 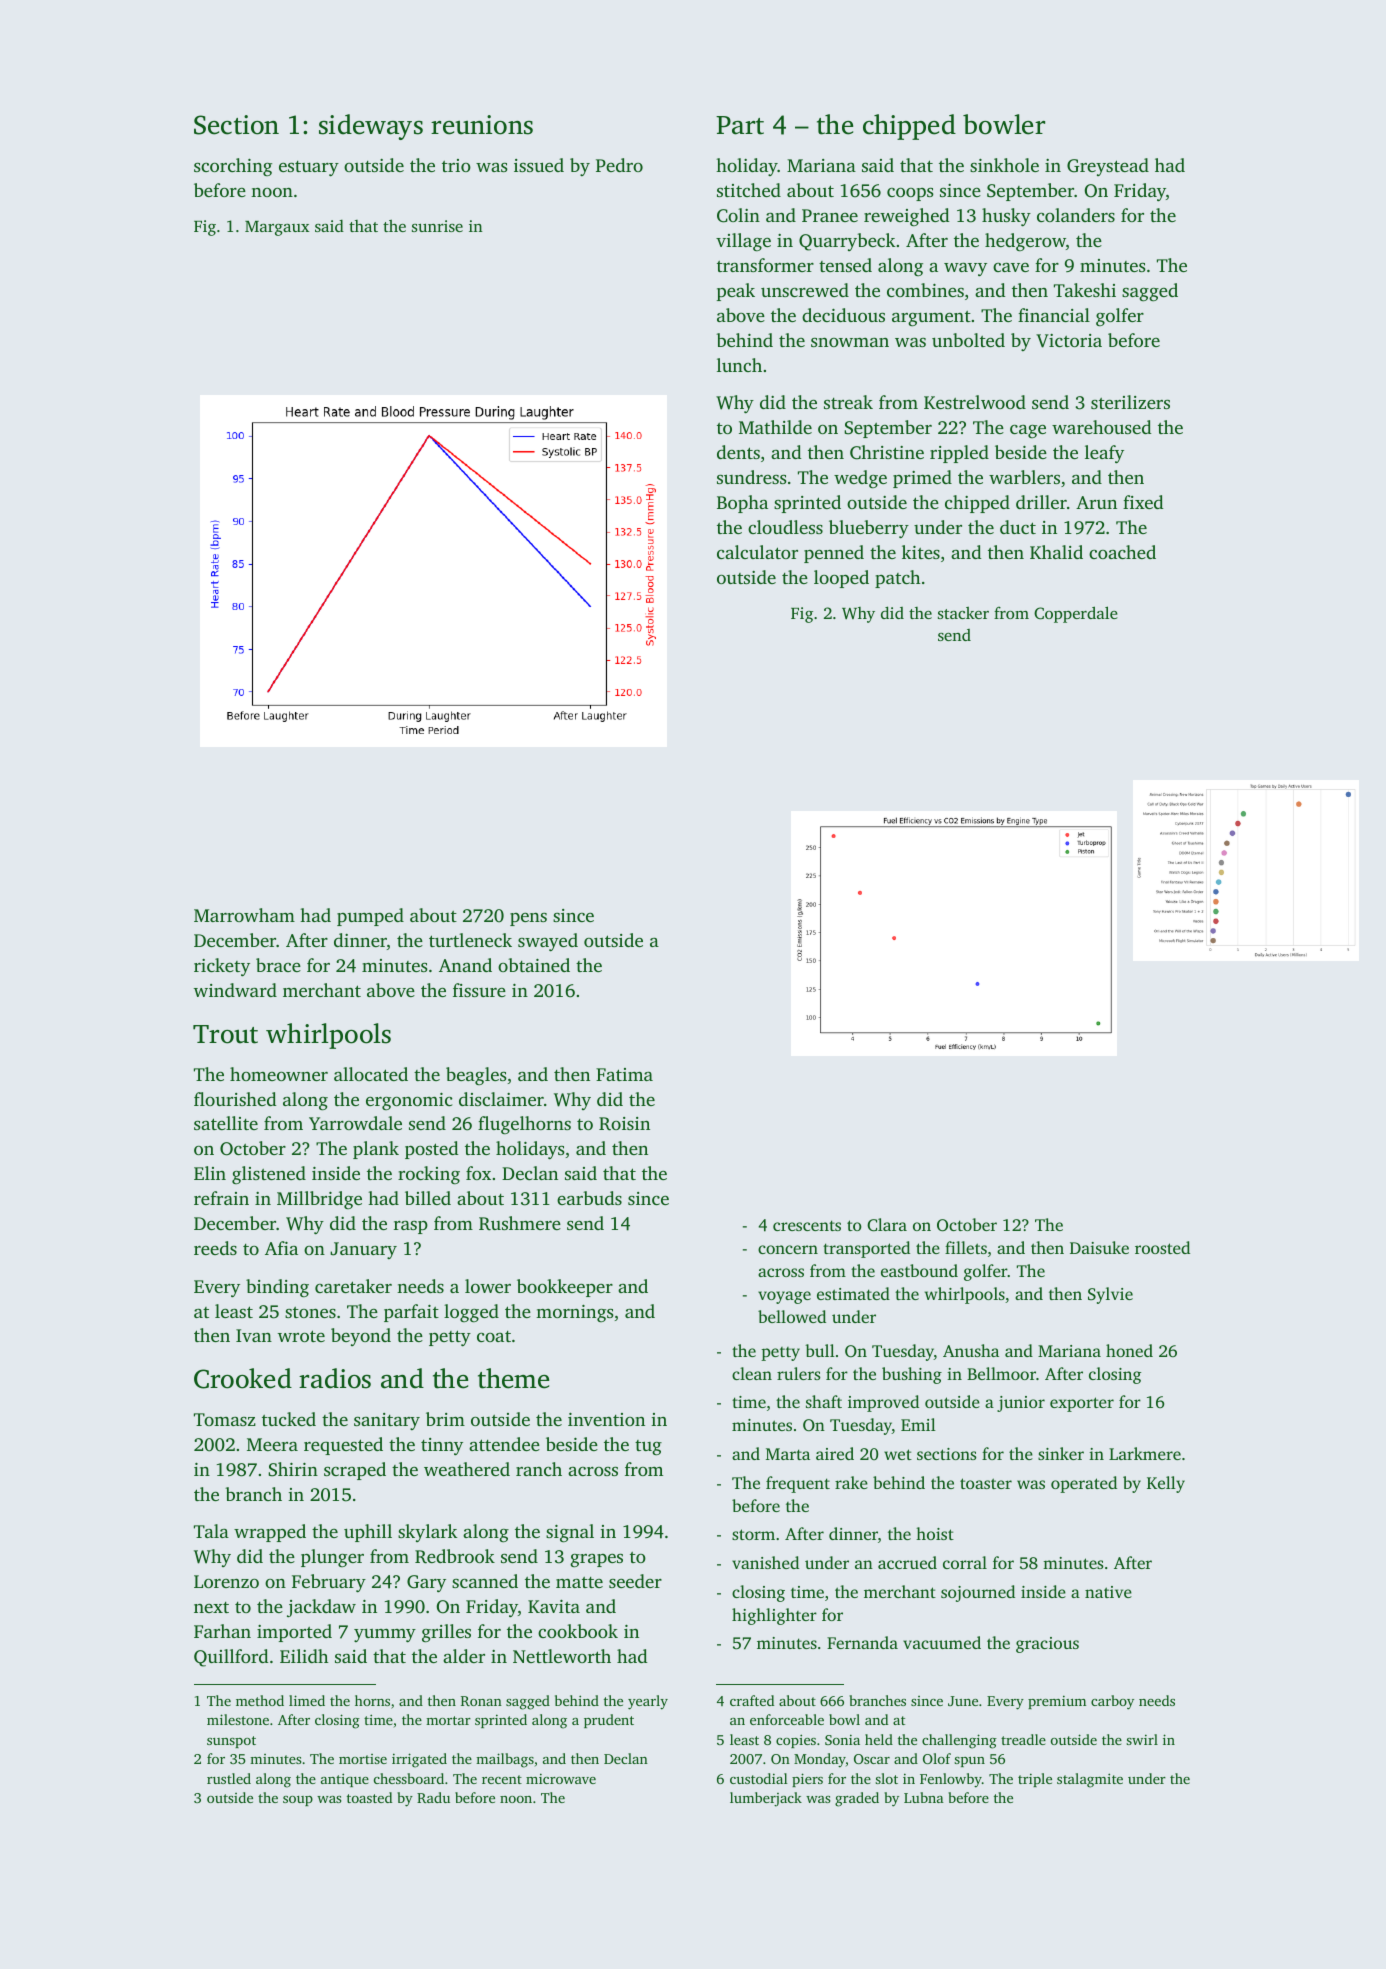 I want to click on scorching, so click(x=233, y=167).
